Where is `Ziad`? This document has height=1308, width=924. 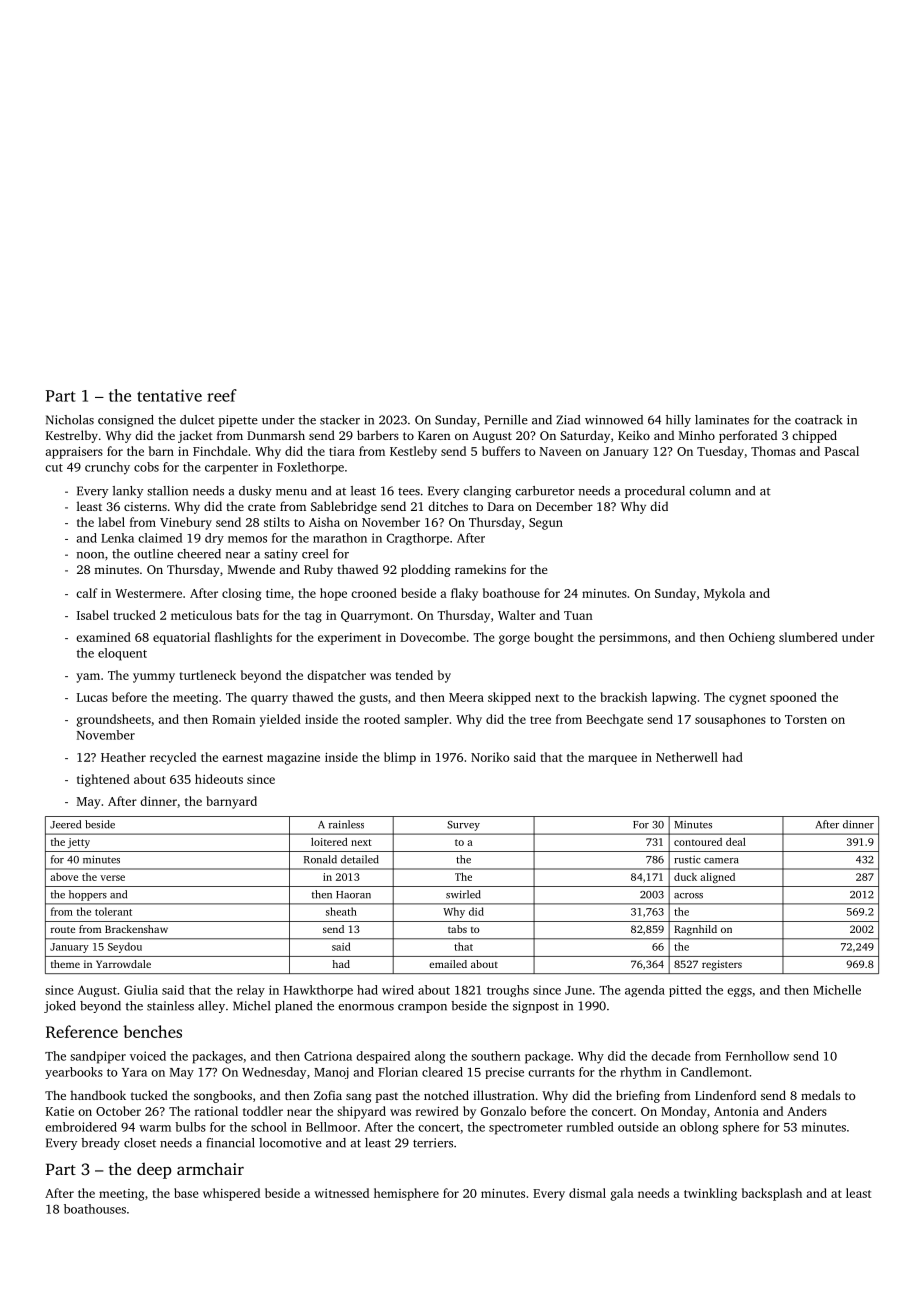 Ziad is located at coordinates (568, 420).
